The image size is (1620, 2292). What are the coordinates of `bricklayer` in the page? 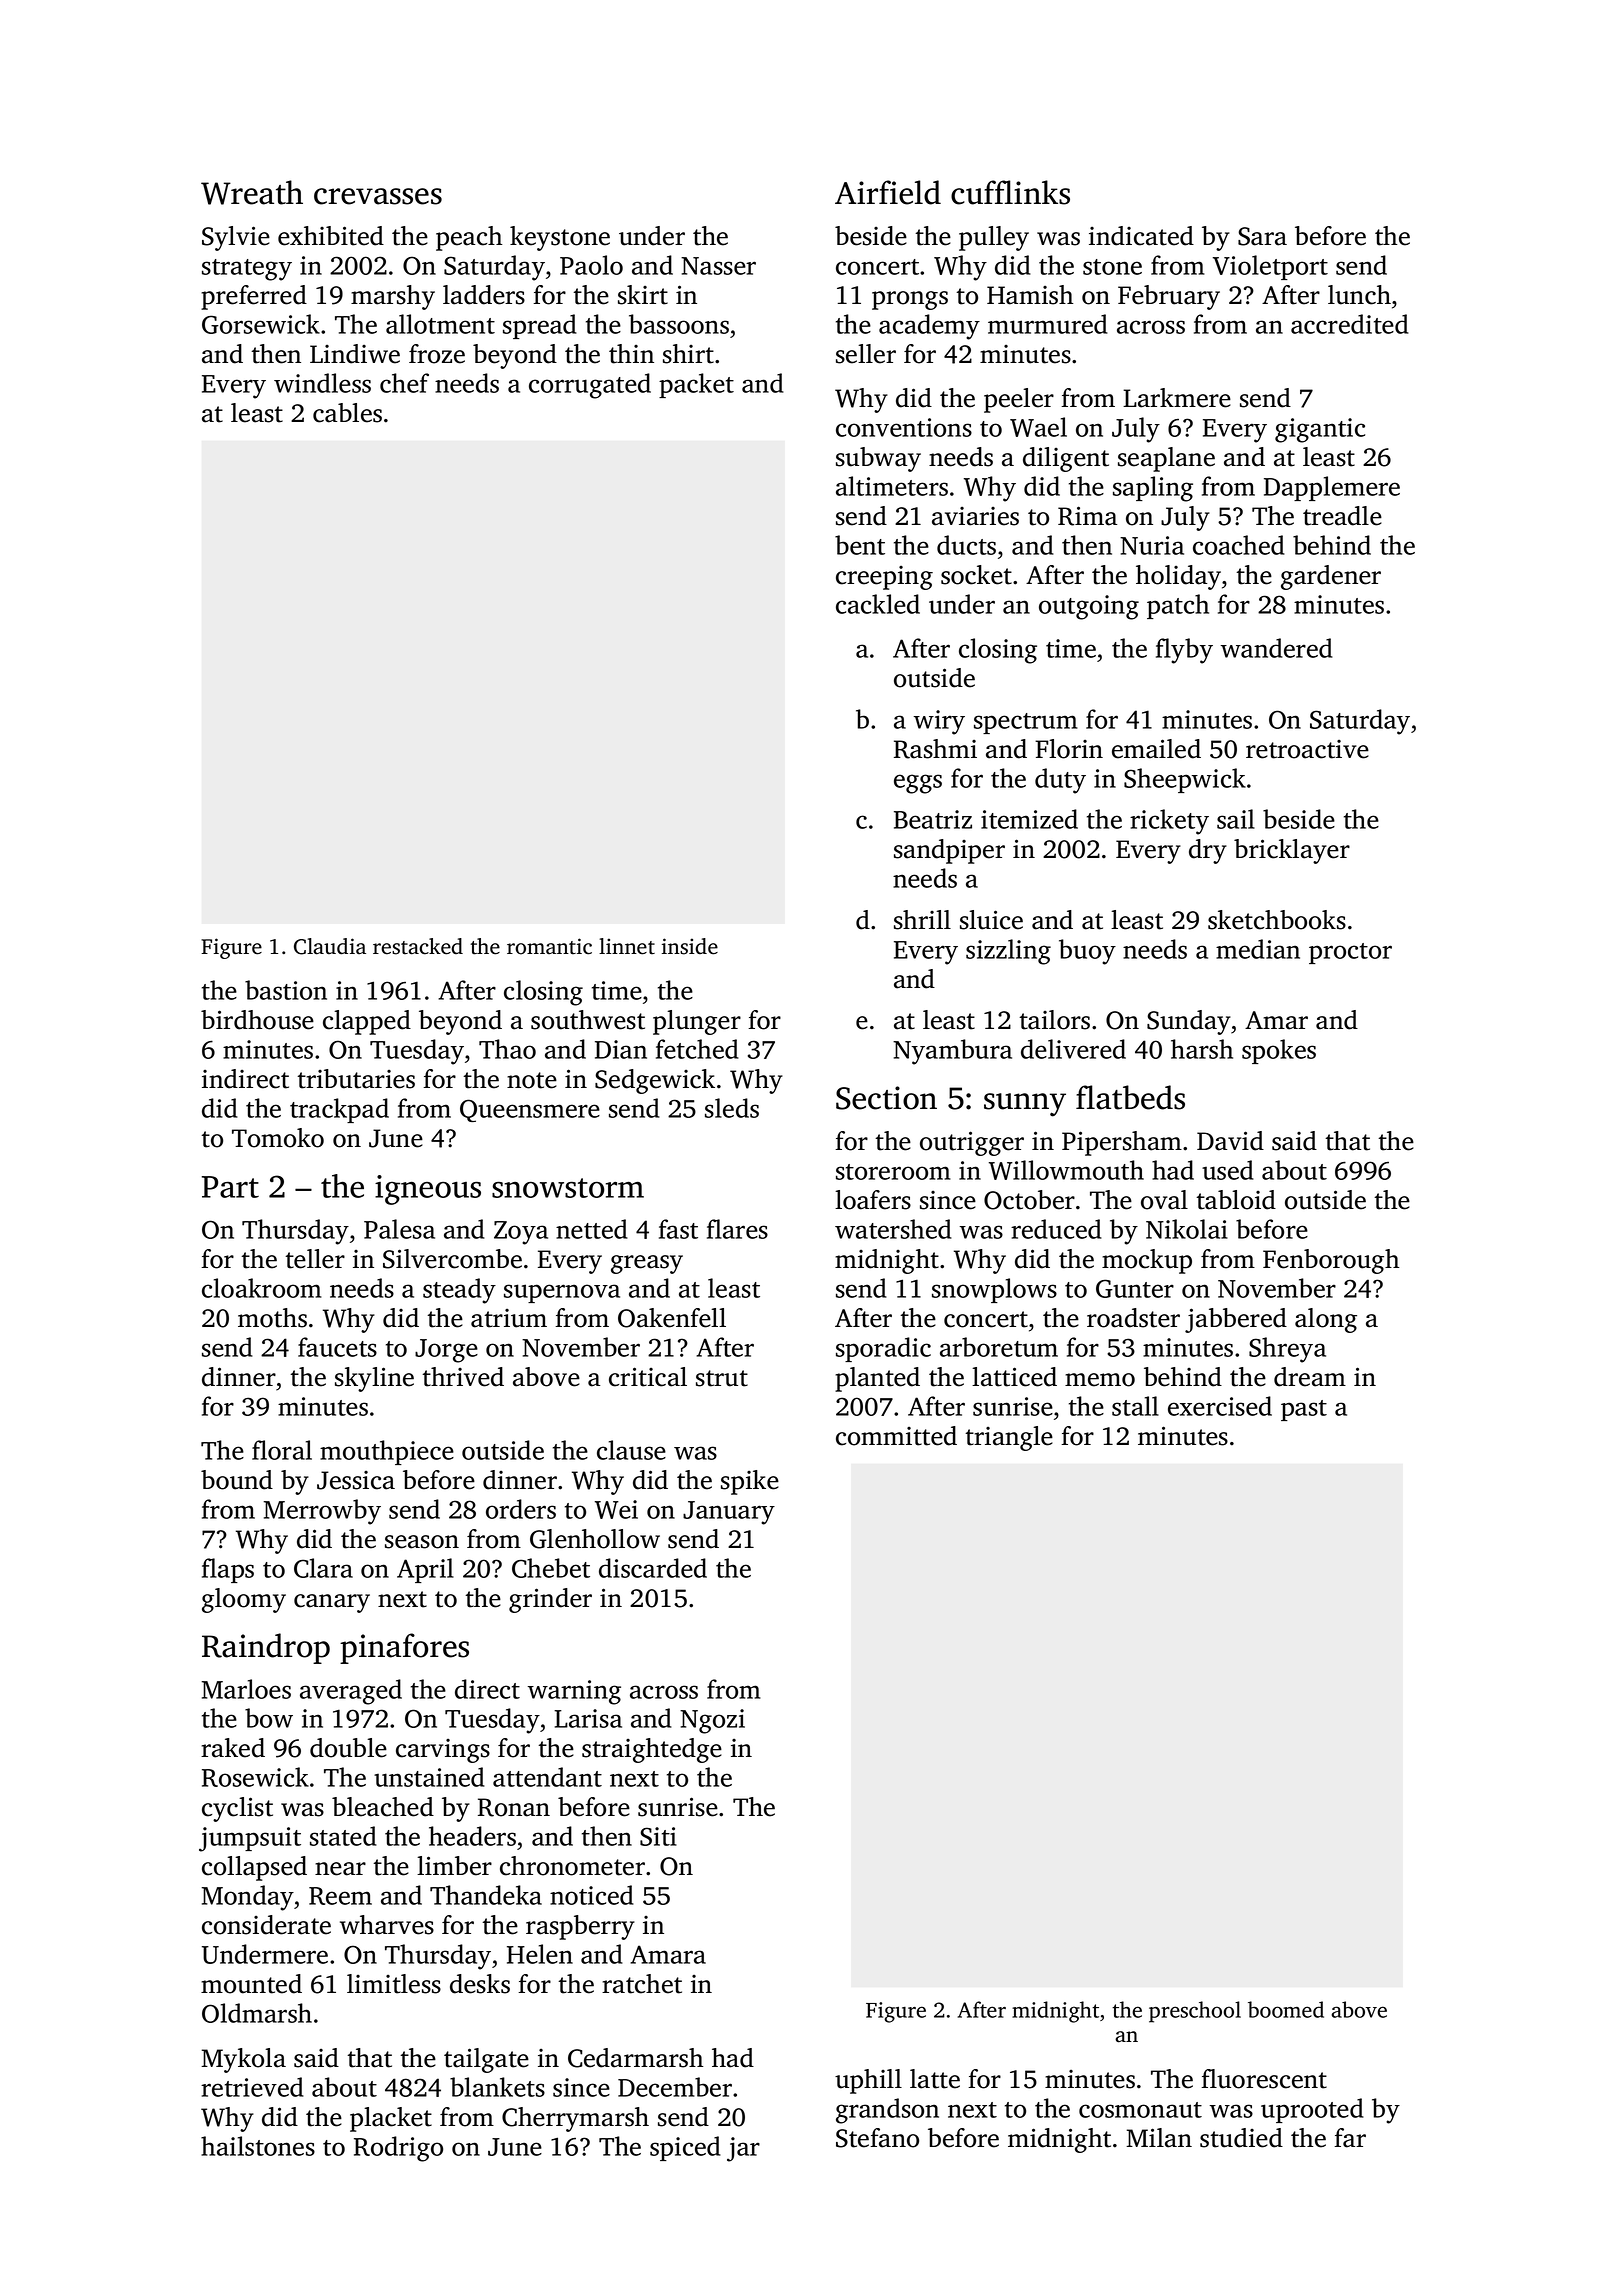 It's located at (1292, 851).
